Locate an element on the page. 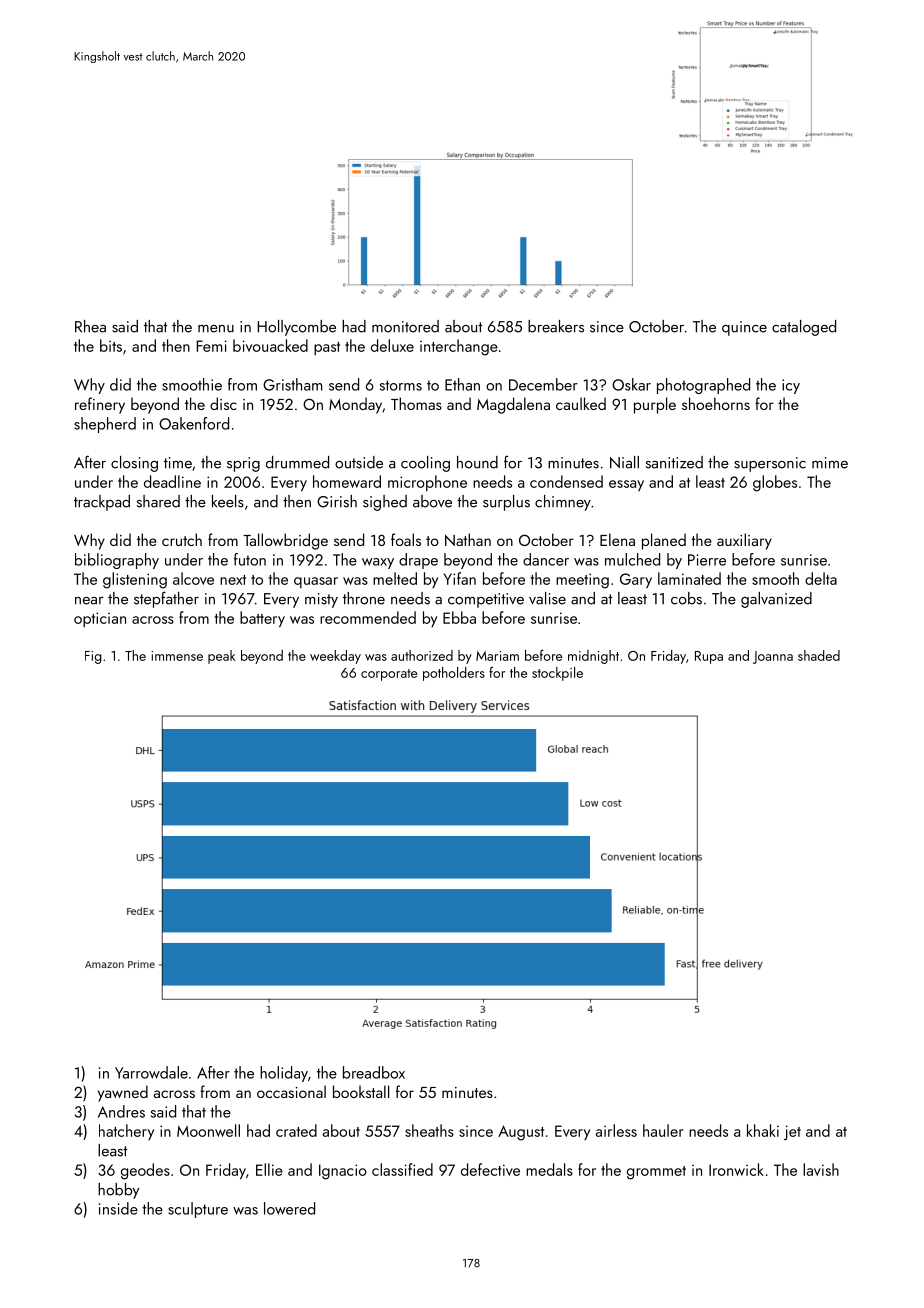  breadbox is located at coordinates (374, 1072).
